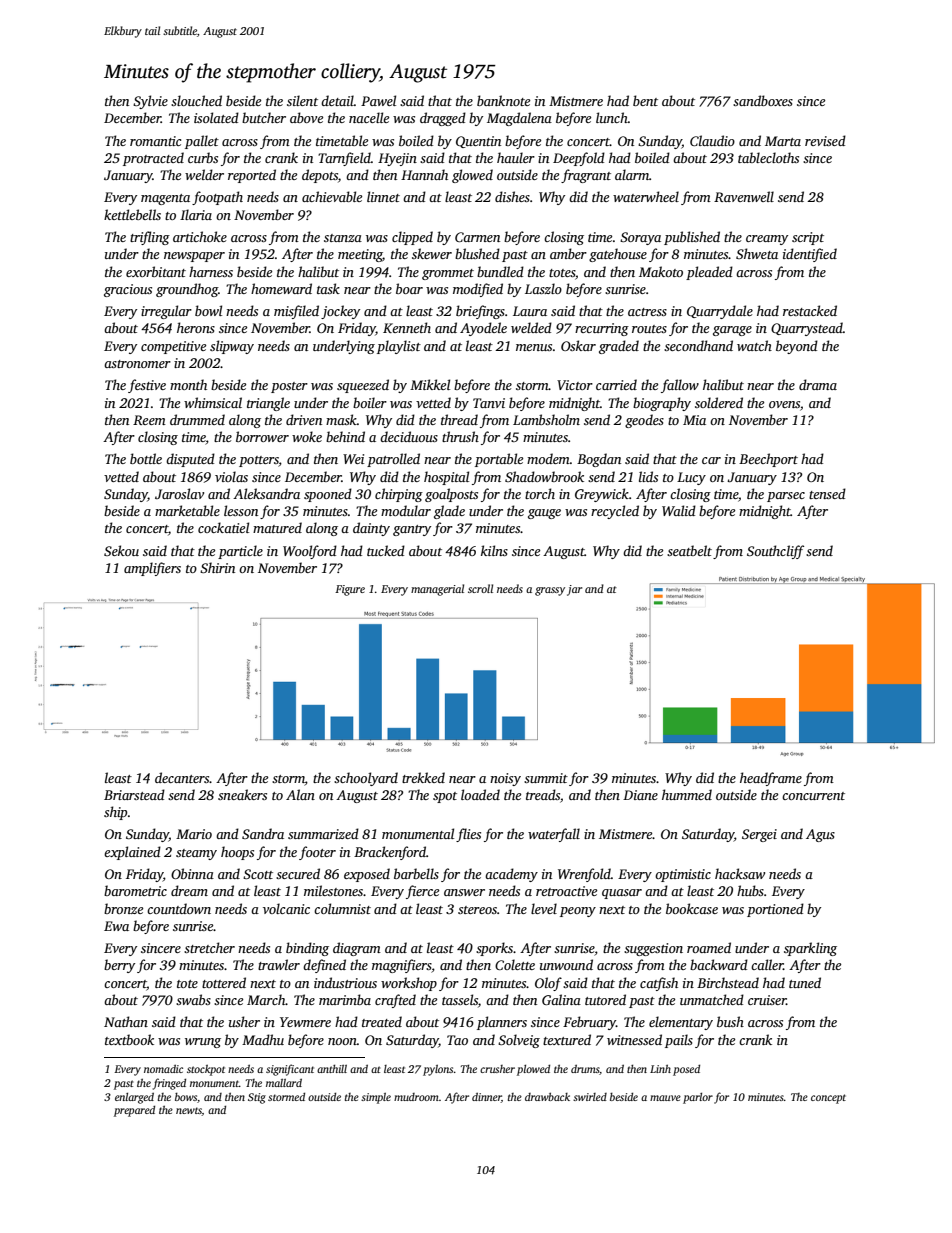 The height and width of the page is (1233, 952). I want to click on simple, so click(376, 1098).
